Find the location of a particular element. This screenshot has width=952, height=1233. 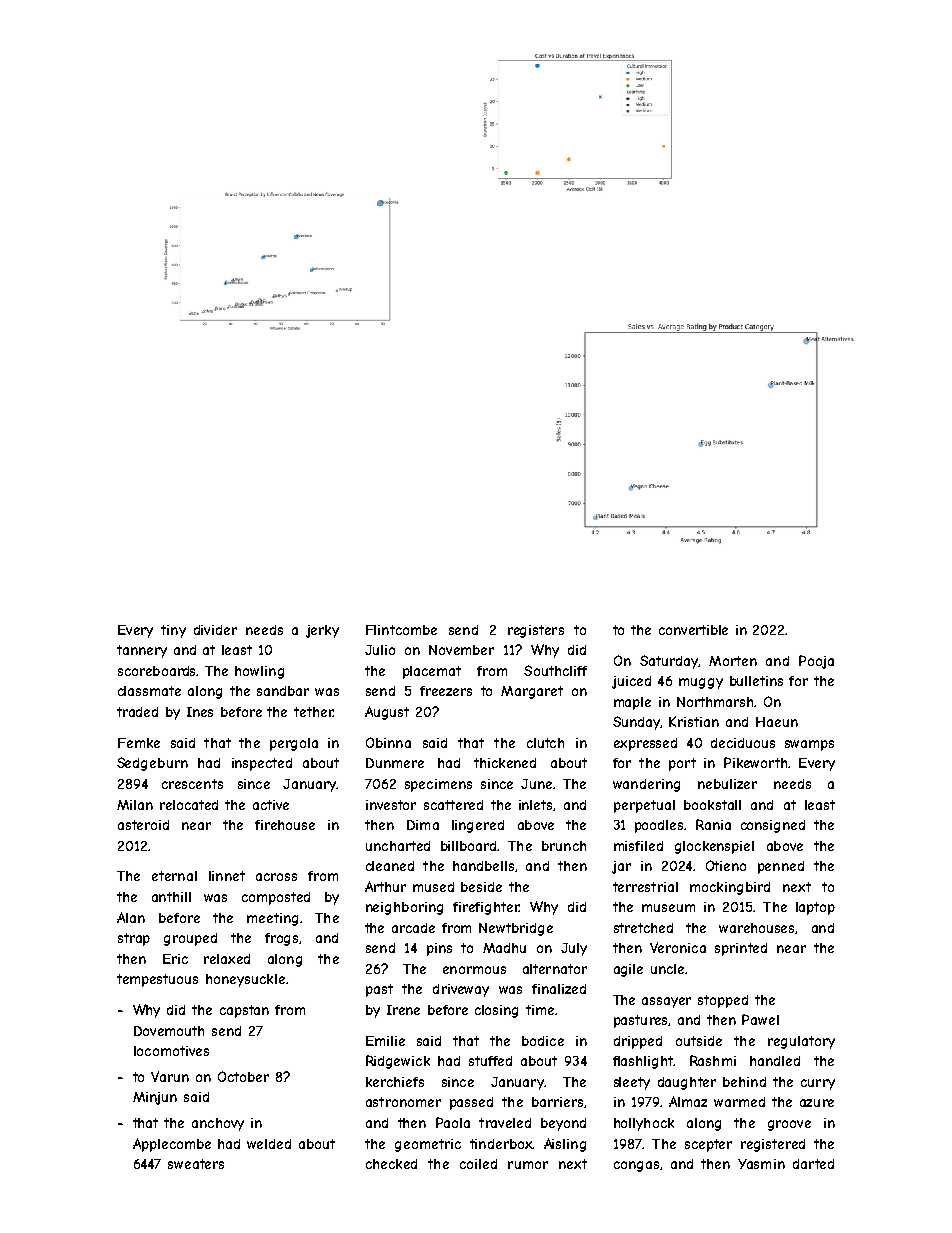

bodice is located at coordinates (543, 1041).
